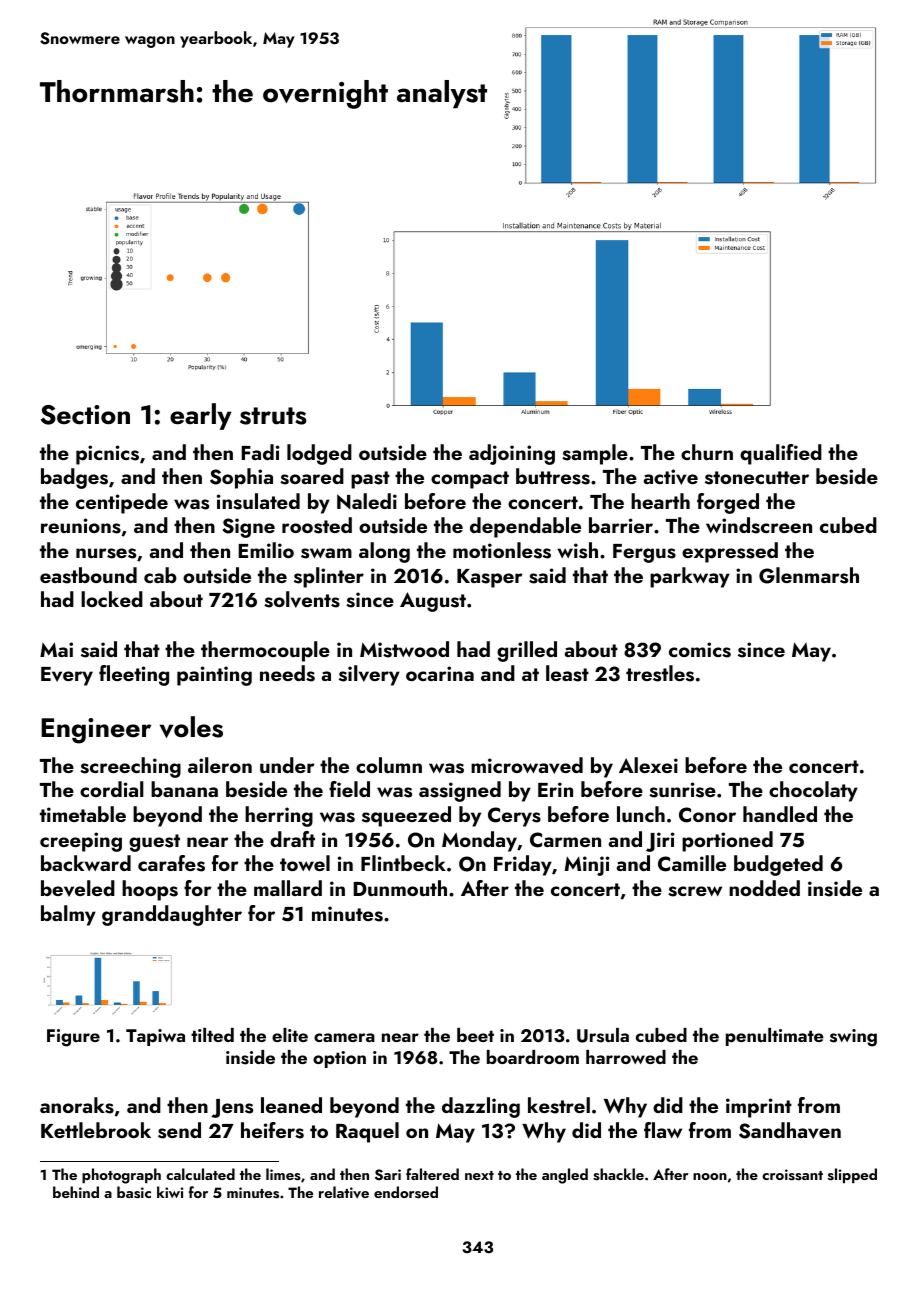 Image resolution: width=924 pixels, height=1308 pixels. I want to click on aileron, so click(220, 765).
